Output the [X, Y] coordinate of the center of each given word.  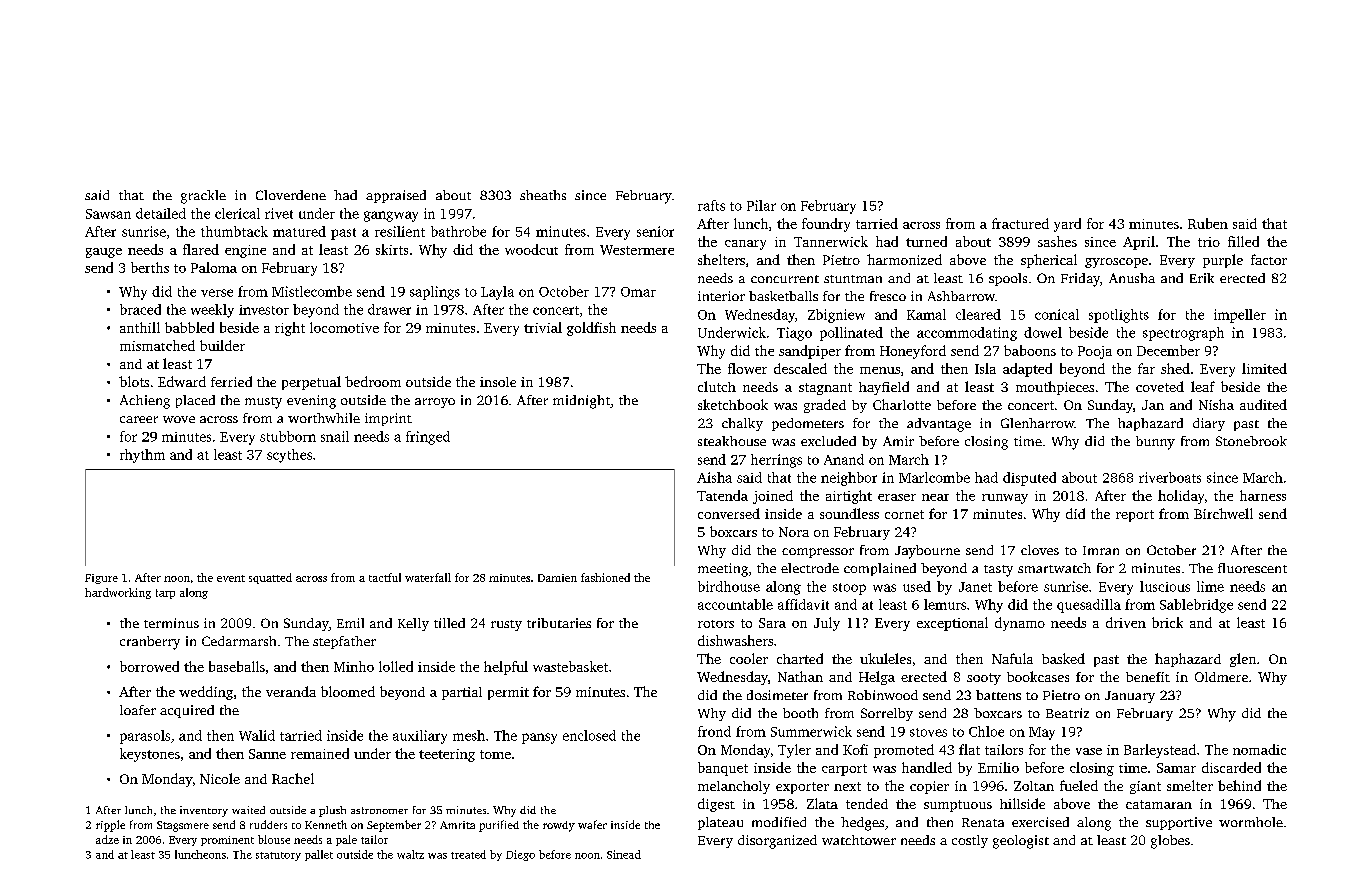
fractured [1020, 223]
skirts [392, 249]
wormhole [1251, 822]
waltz [410, 854]
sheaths [543, 195]
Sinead [624, 854]
